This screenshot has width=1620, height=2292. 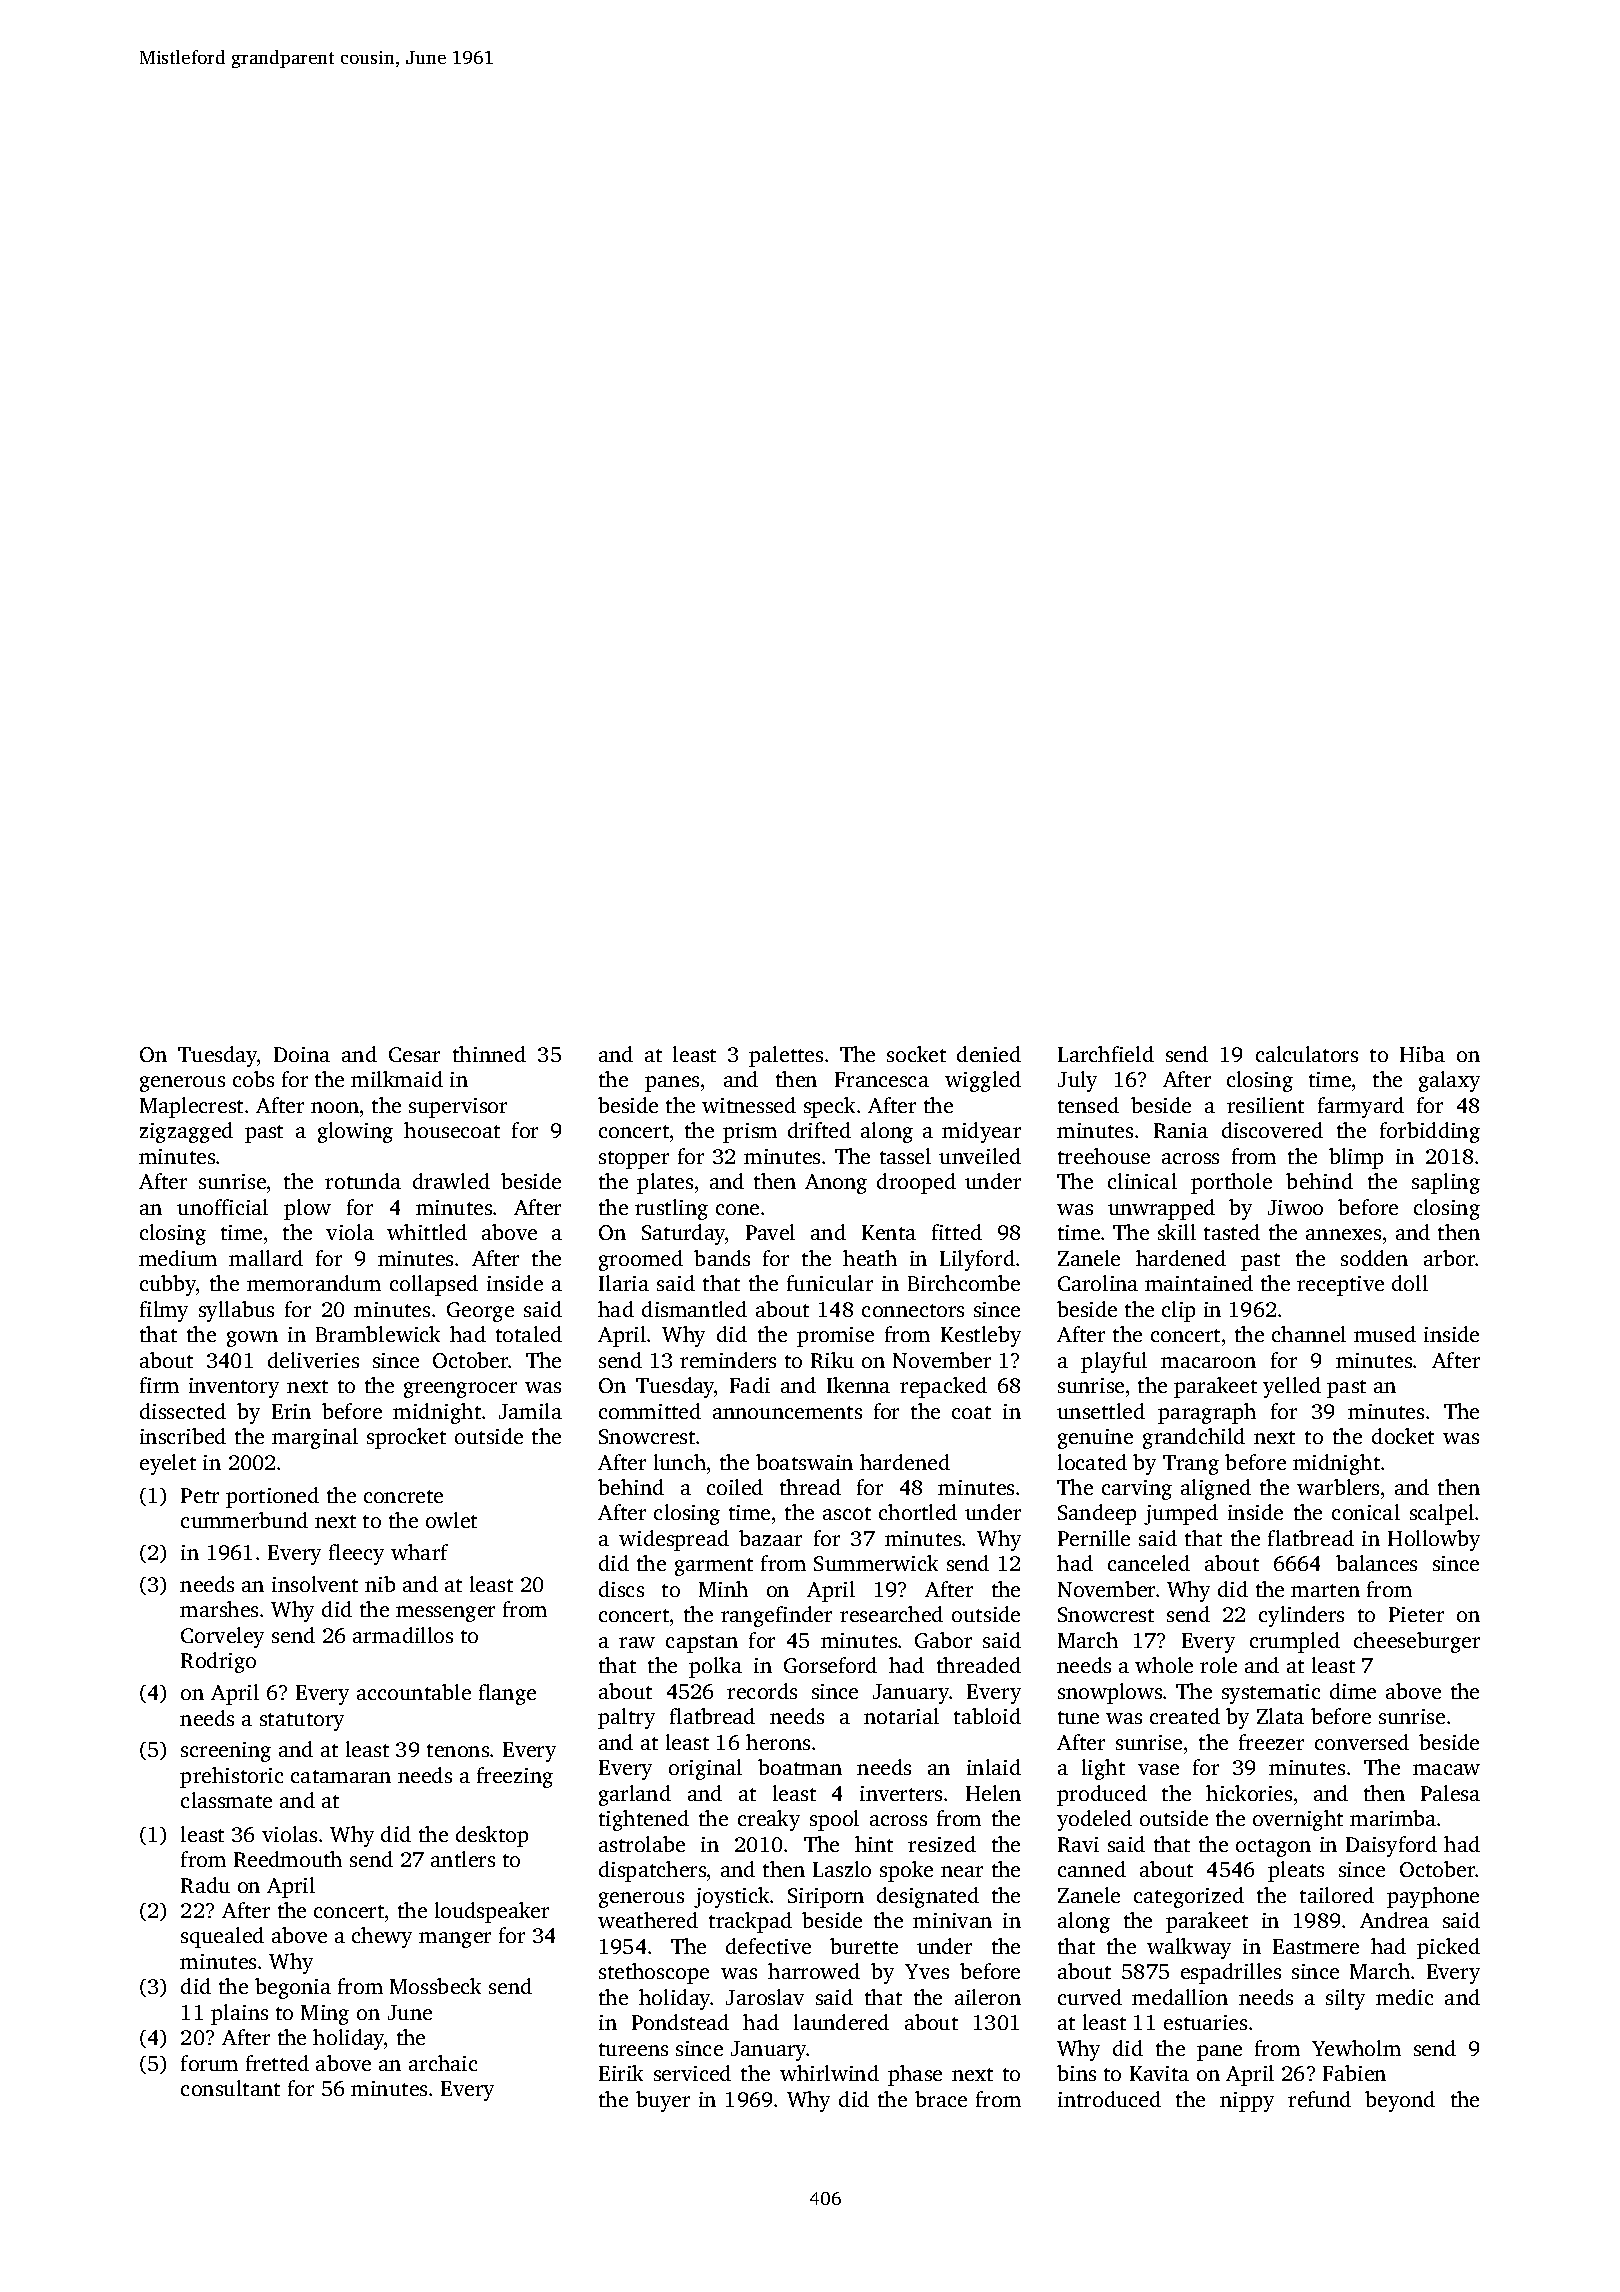 What do you see at coordinates (786, 1056) in the screenshot?
I see `palettes` at bounding box center [786, 1056].
